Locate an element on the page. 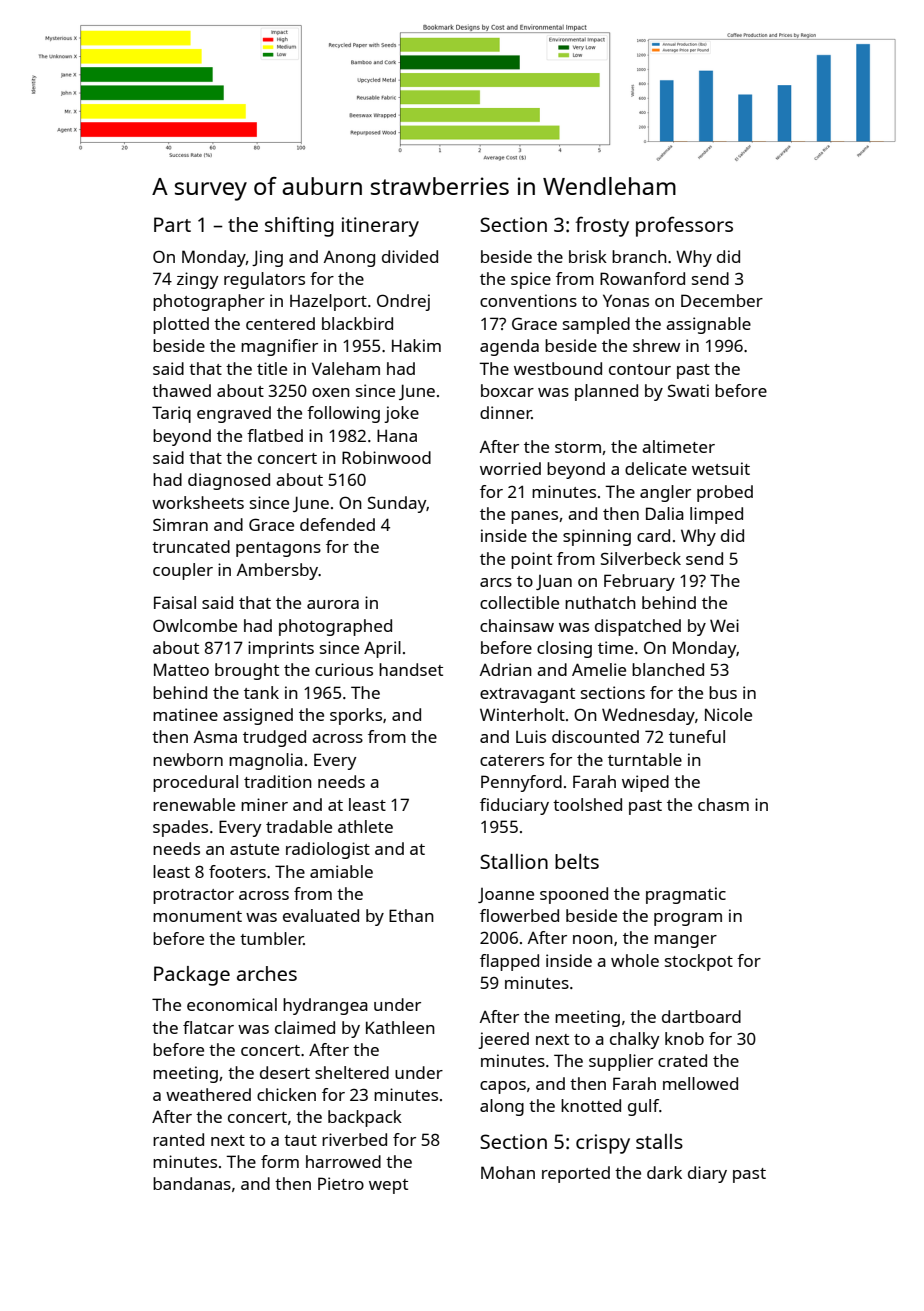 The width and height of the document is (924, 1311). Joanne is located at coordinates (506, 895).
